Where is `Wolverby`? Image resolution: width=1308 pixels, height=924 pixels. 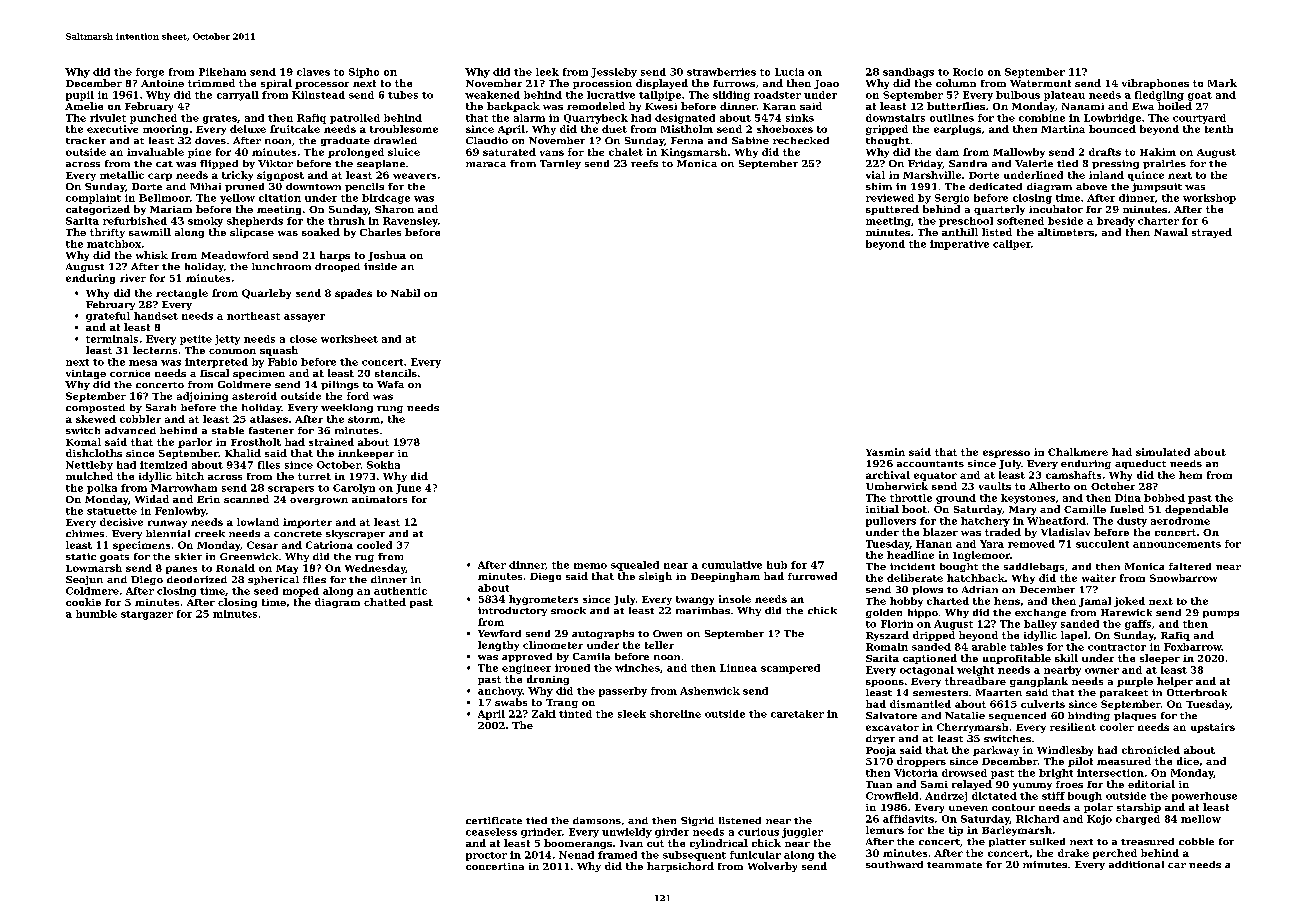
Wolverby is located at coordinates (772, 867).
